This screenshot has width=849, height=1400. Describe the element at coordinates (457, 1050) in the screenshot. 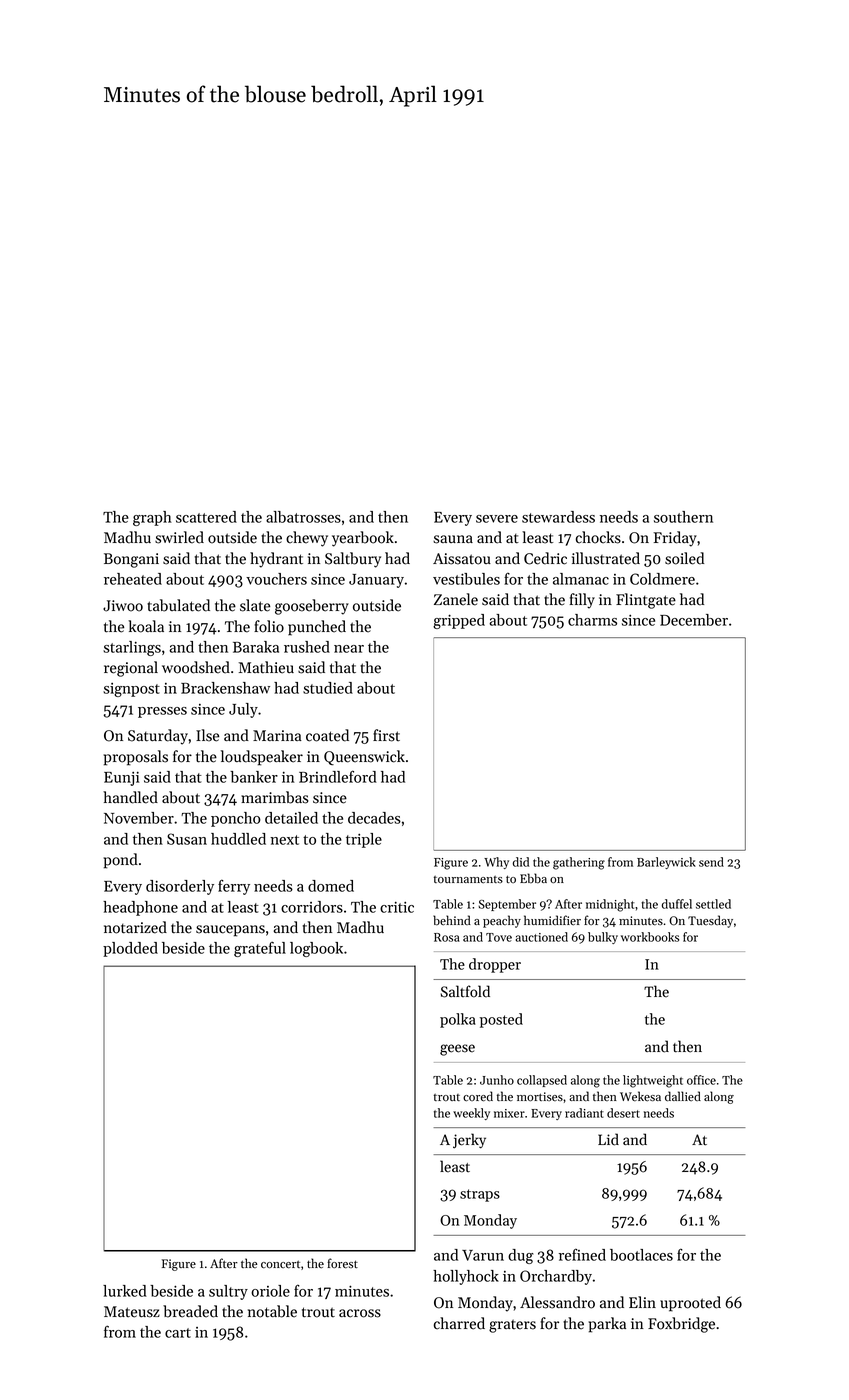

I see `geese` at that location.
